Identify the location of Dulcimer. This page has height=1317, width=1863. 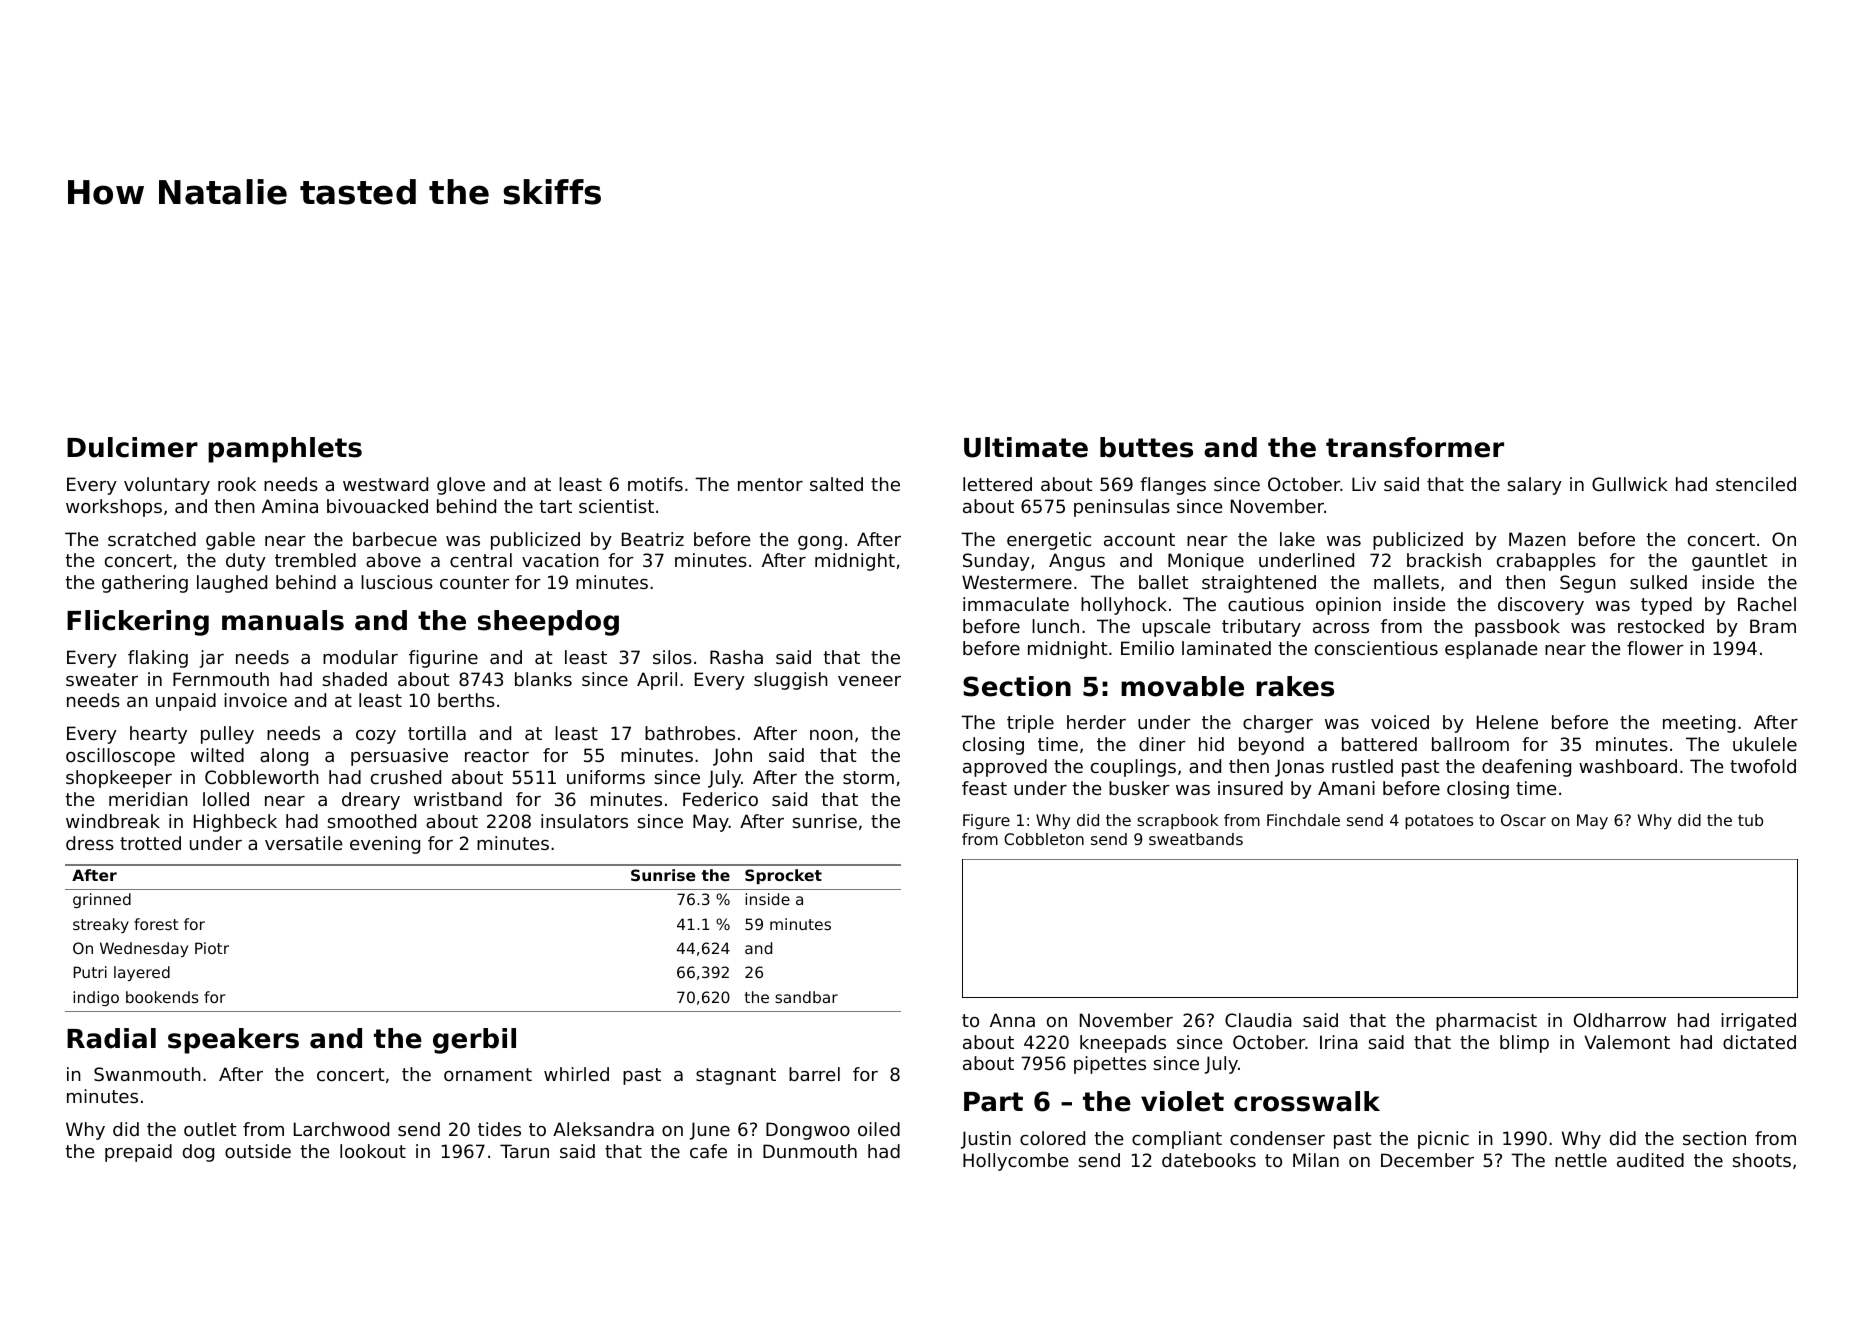
(132, 447).
